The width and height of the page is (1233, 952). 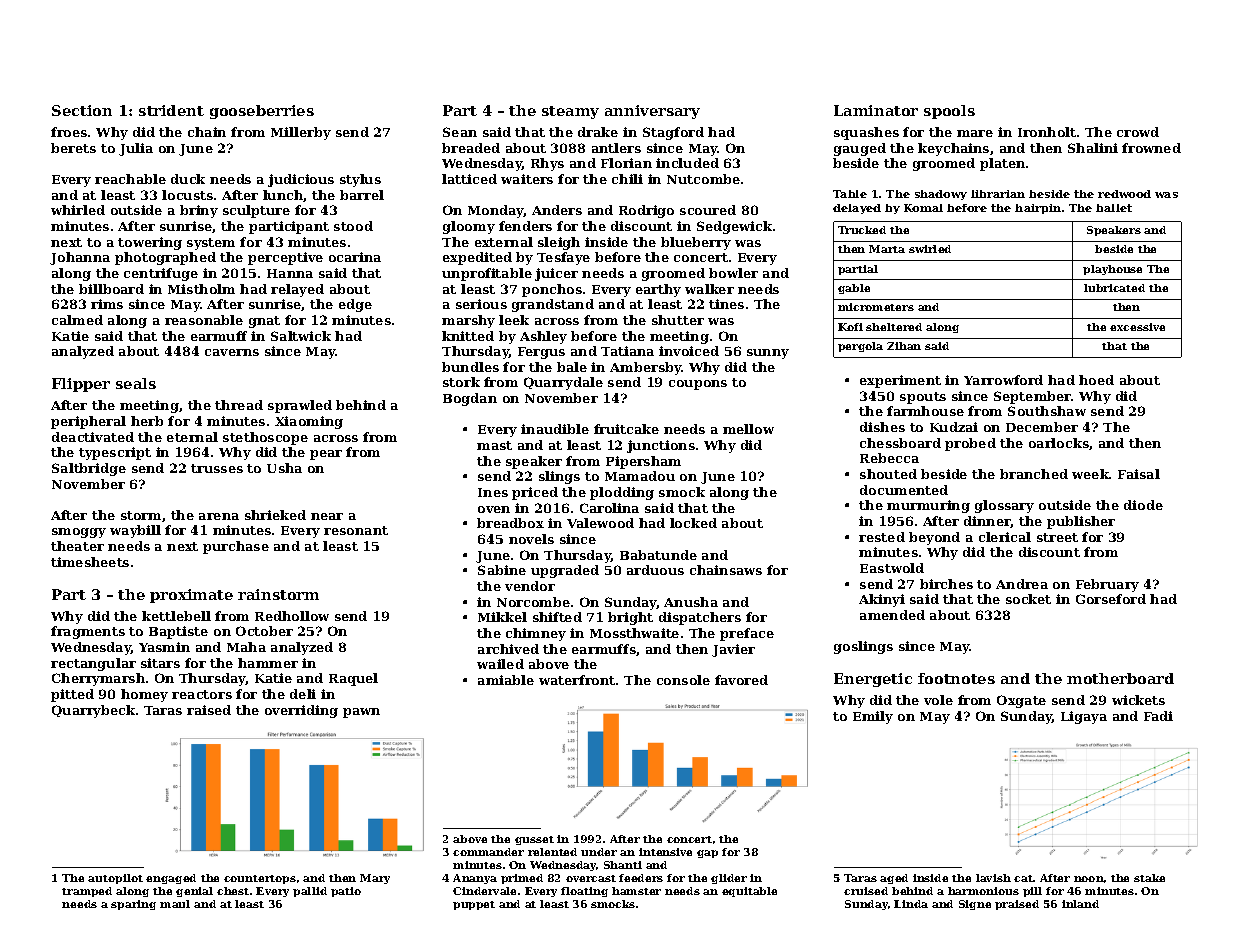 What do you see at coordinates (892, 568) in the page?
I see `Eastwold` at bounding box center [892, 568].
